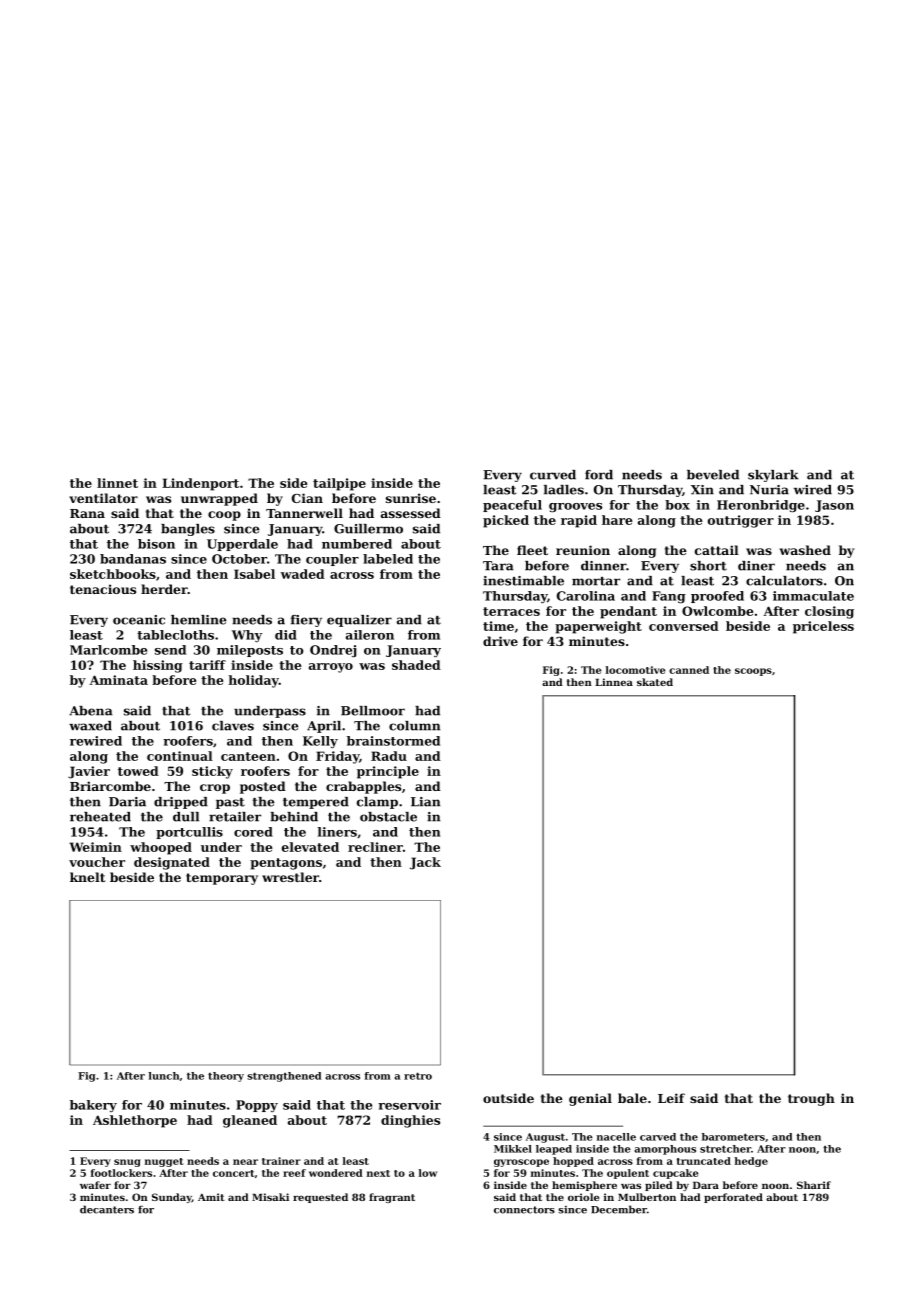 The width and height of the screenshot is (924, 1308). Describe the element at coordinates (250, 651) in the screenshot. I see `mileposts` at that location.
